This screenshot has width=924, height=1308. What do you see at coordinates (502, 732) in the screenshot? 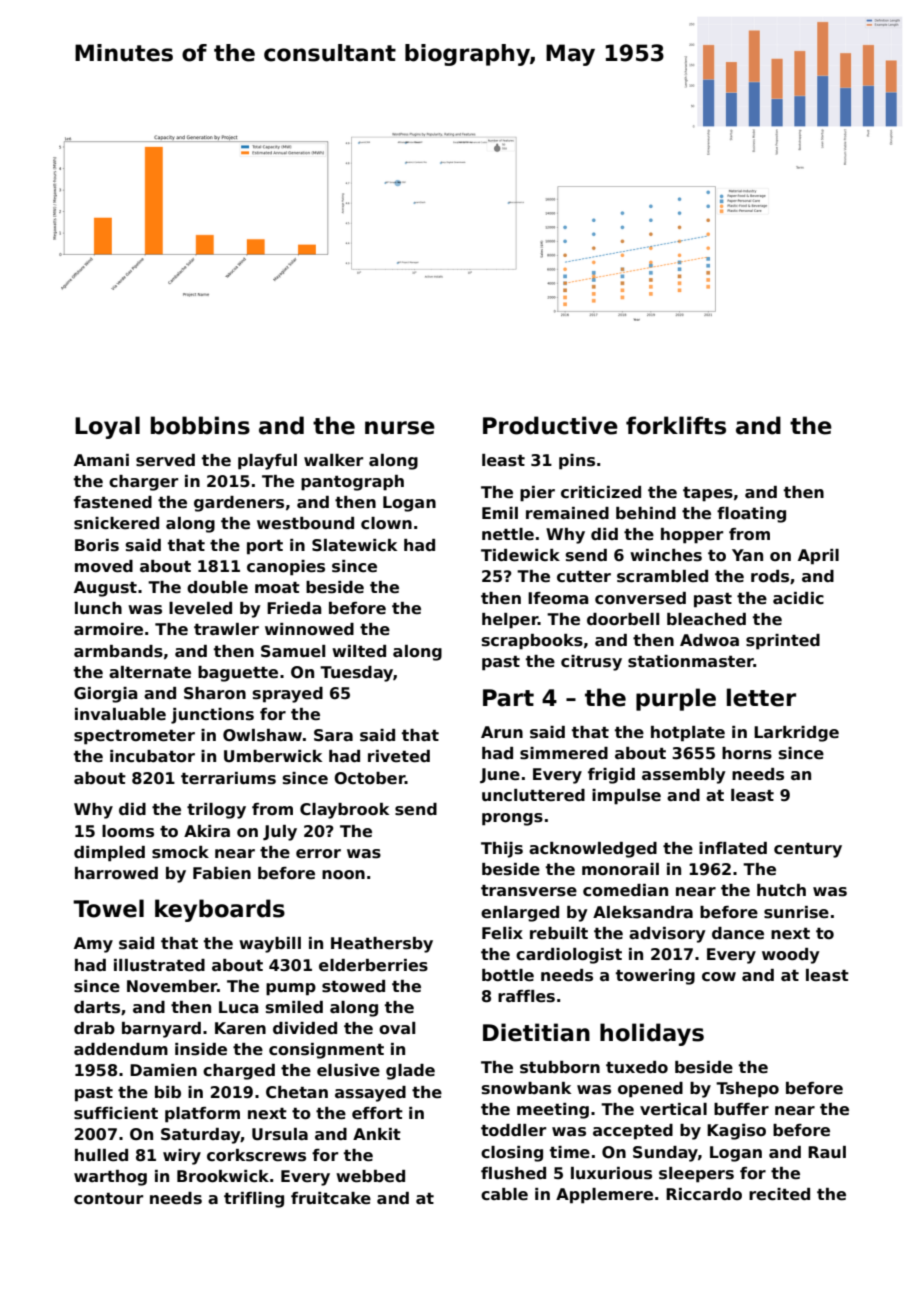
I see `Arun` at bounding box center [502, 732].
